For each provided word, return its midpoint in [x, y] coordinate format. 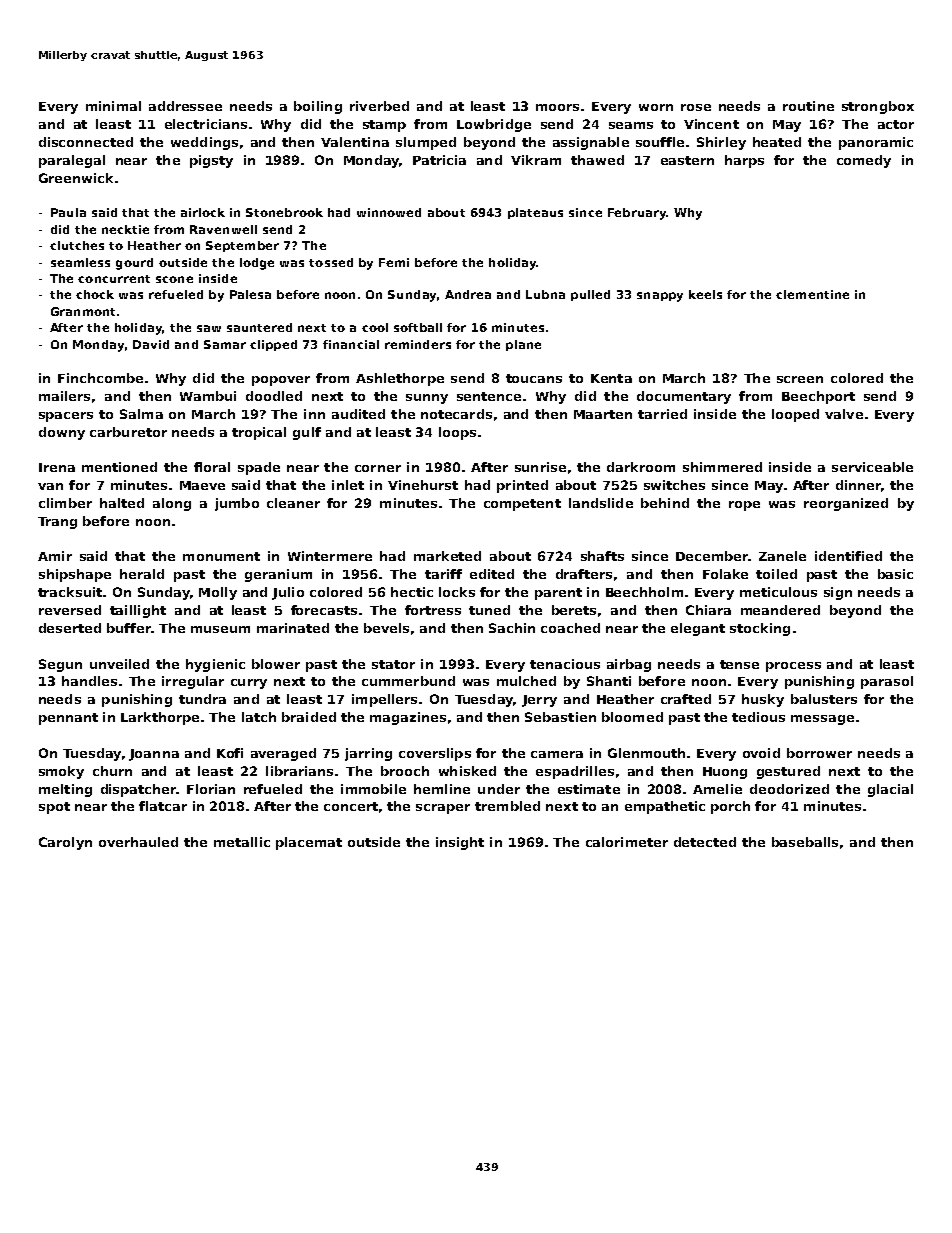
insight [460, 843]
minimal [113, 106]
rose [696, 107]
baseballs [805, 842]
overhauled [138, 842]
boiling [318, 107]
